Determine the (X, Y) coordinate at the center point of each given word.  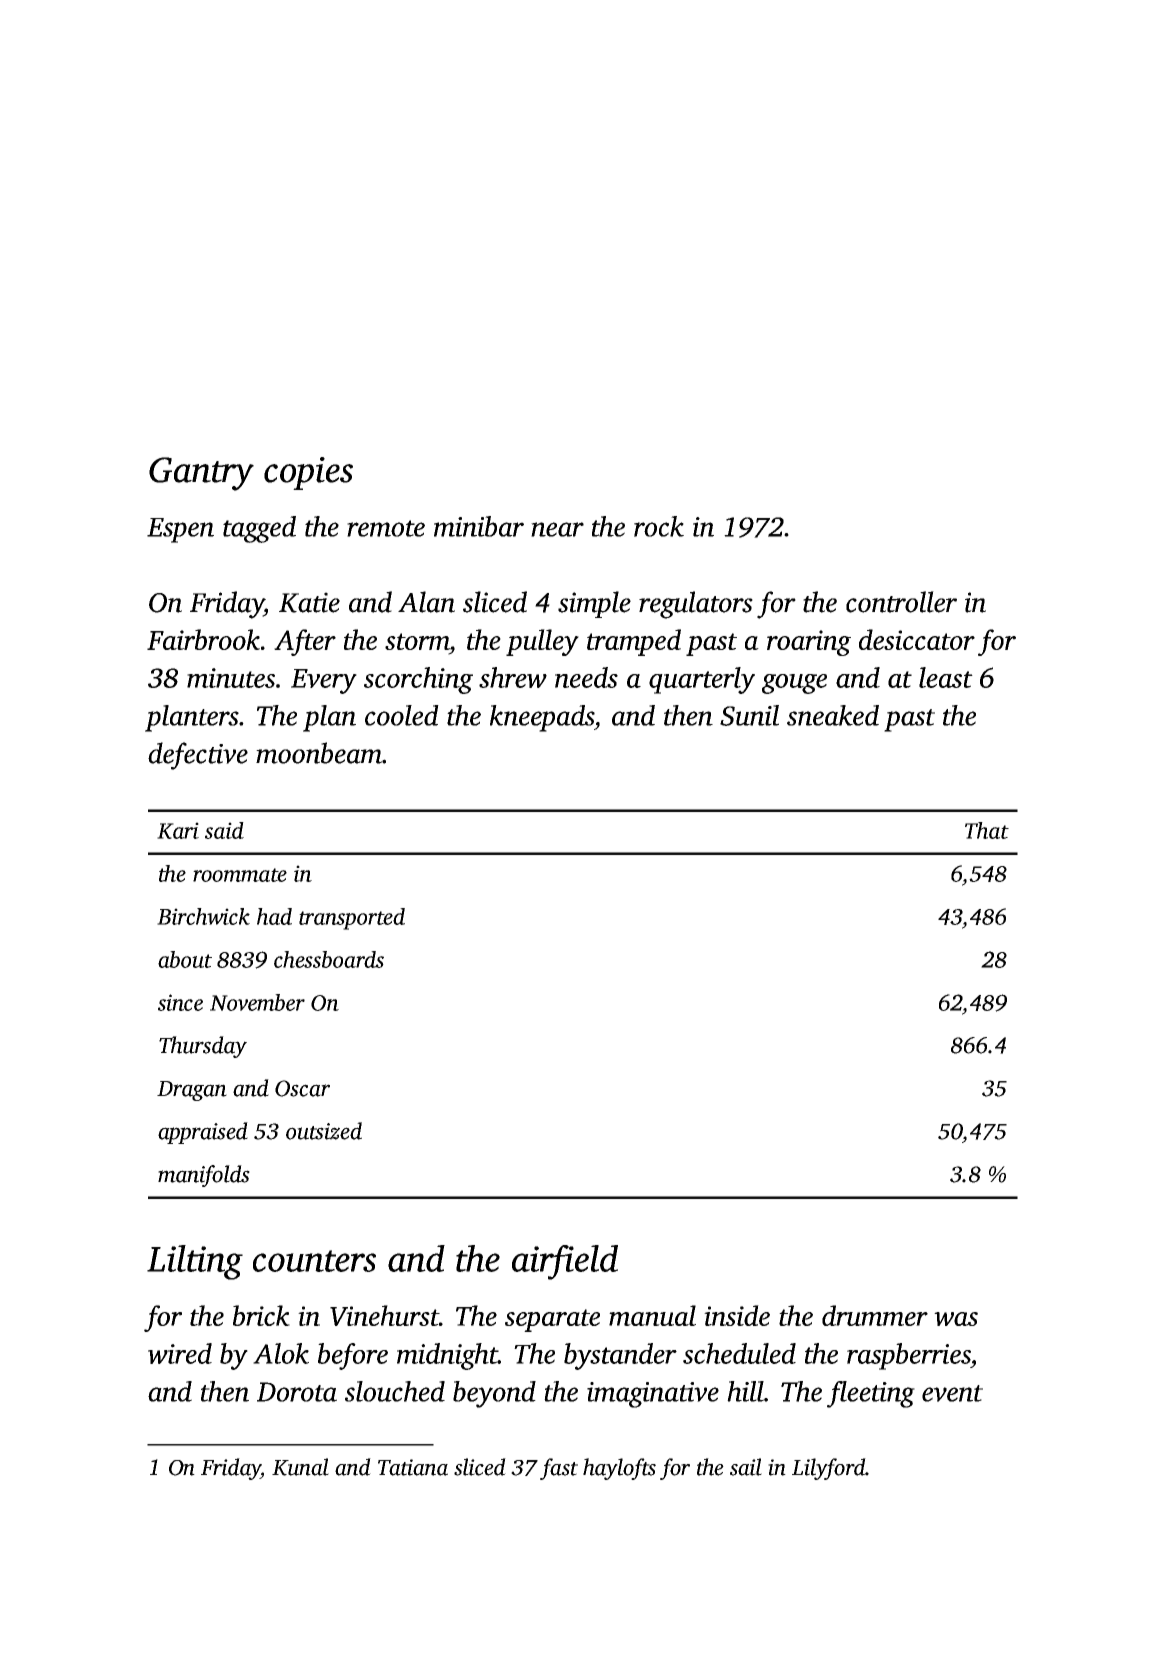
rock (659, 526)
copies (308, 473)
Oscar (302, 1088)
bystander (620, 1356)
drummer (875, 1315)
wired (180, 1353)
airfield (565, 1262)
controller (901, 602)
